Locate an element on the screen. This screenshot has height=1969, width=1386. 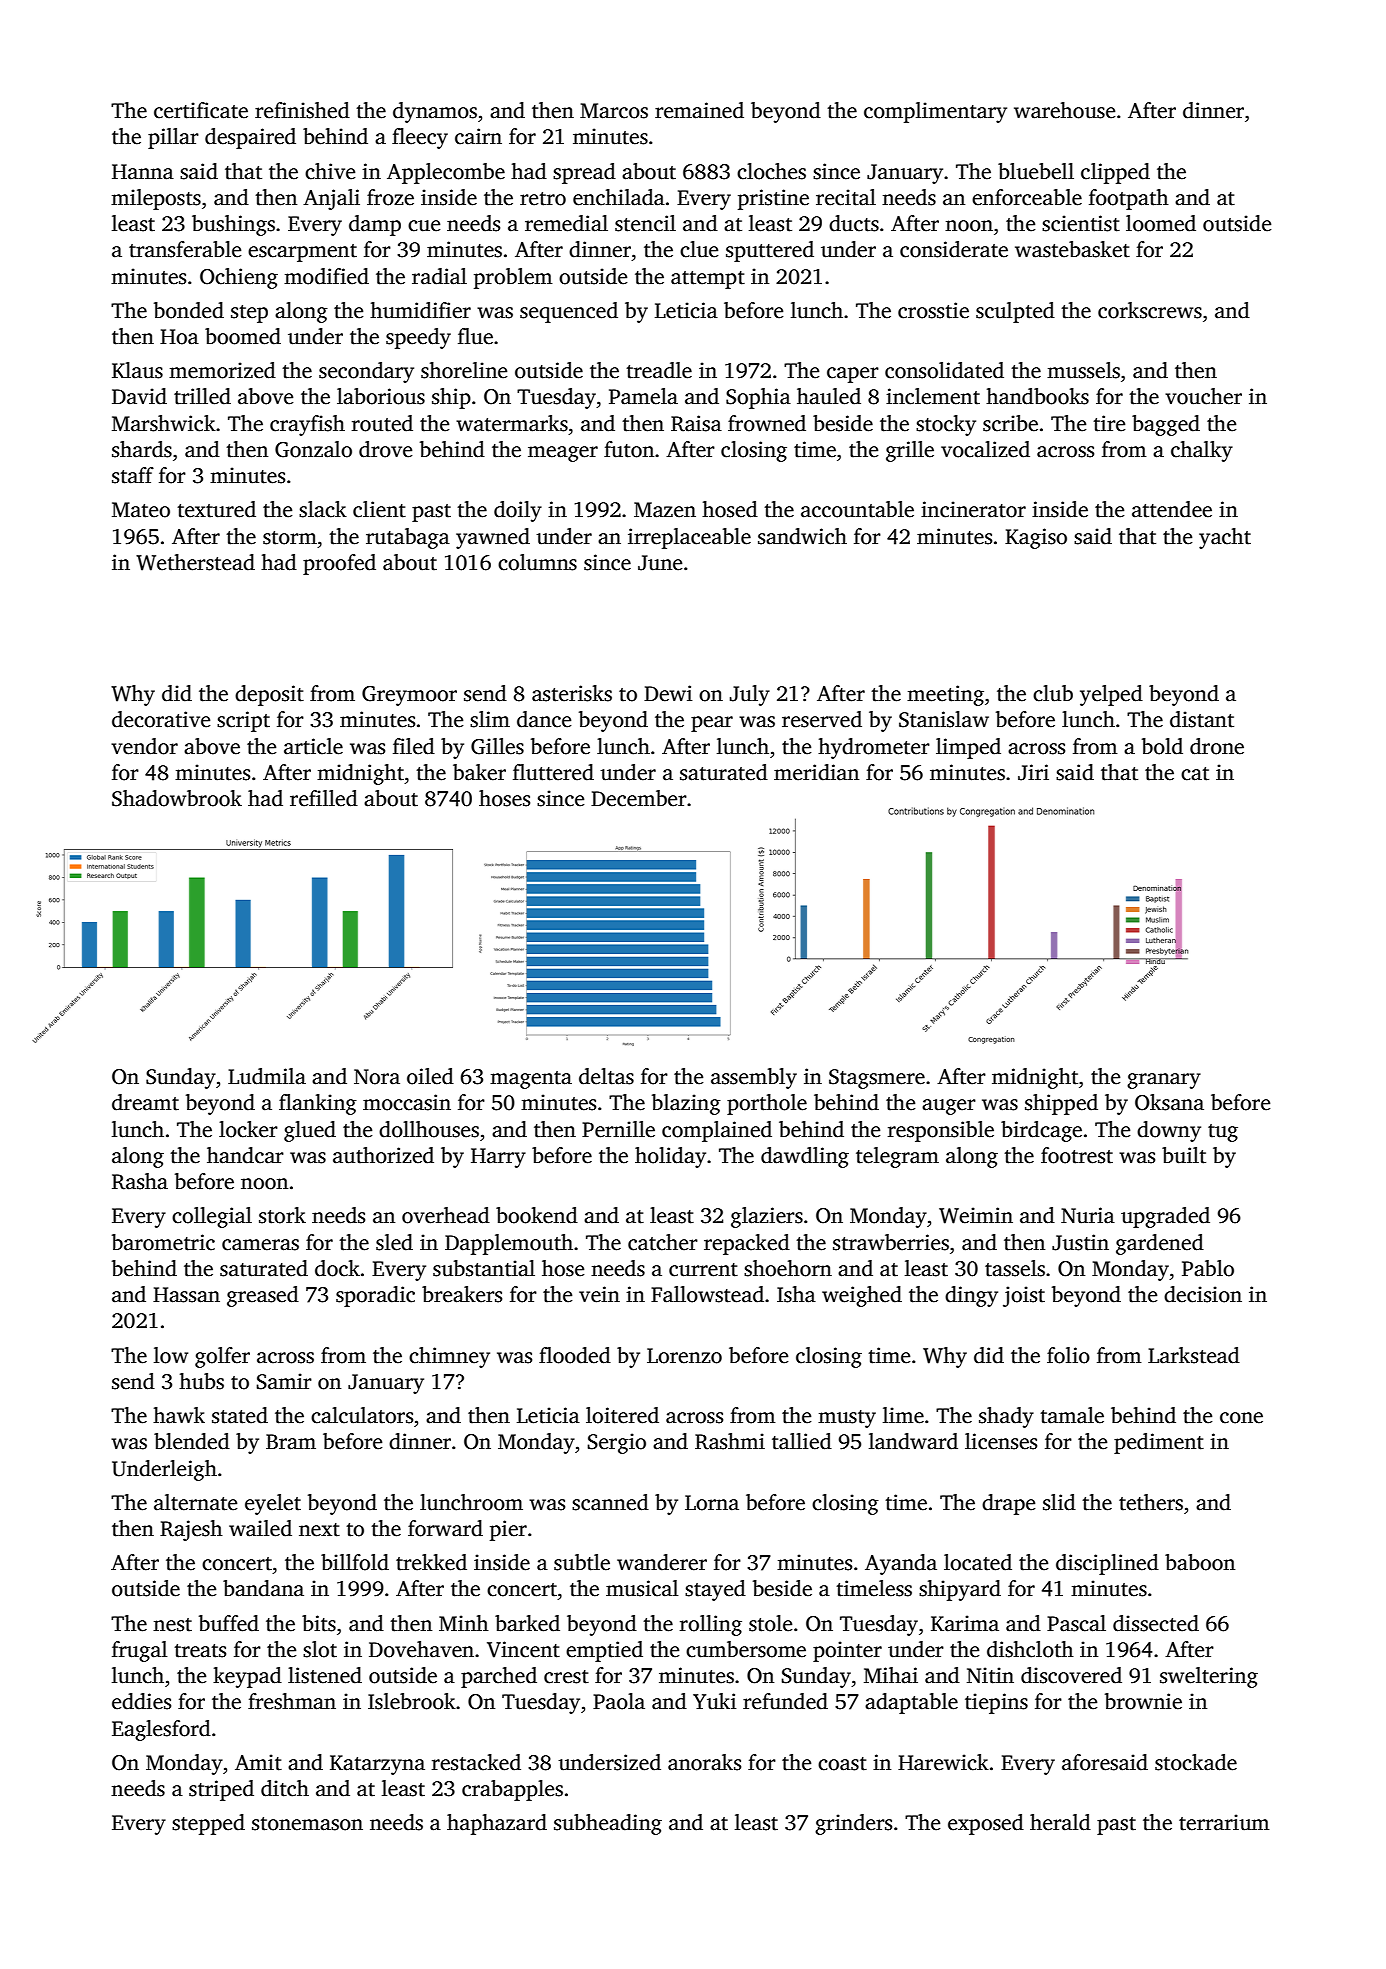
remained is located at coordinates (699, 110).
